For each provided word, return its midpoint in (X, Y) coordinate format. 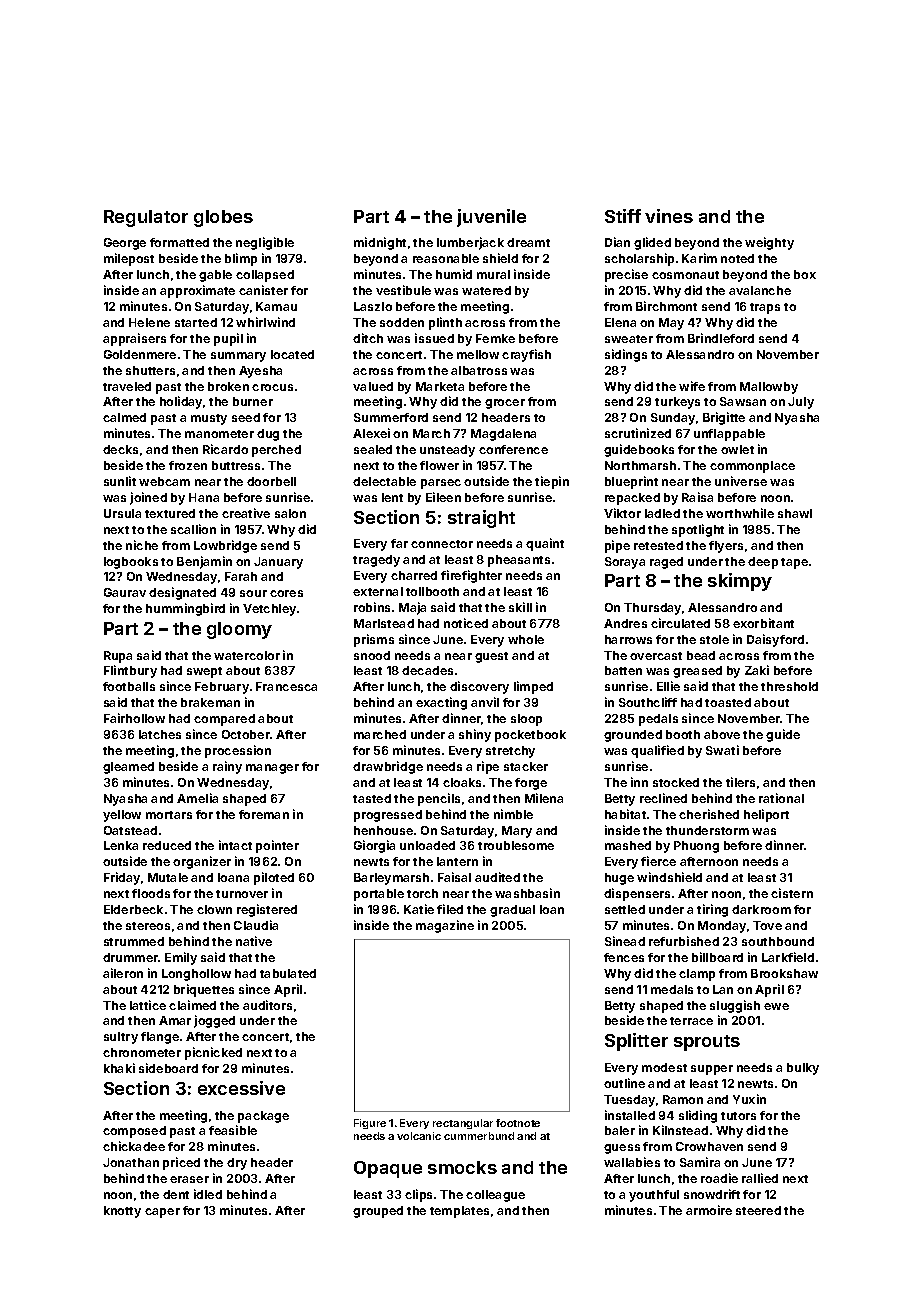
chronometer (142, 1052)
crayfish (526, 355)
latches (160, 734)
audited (497, 877)
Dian (617, 242)
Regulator (146, 218)
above (722, 734)
